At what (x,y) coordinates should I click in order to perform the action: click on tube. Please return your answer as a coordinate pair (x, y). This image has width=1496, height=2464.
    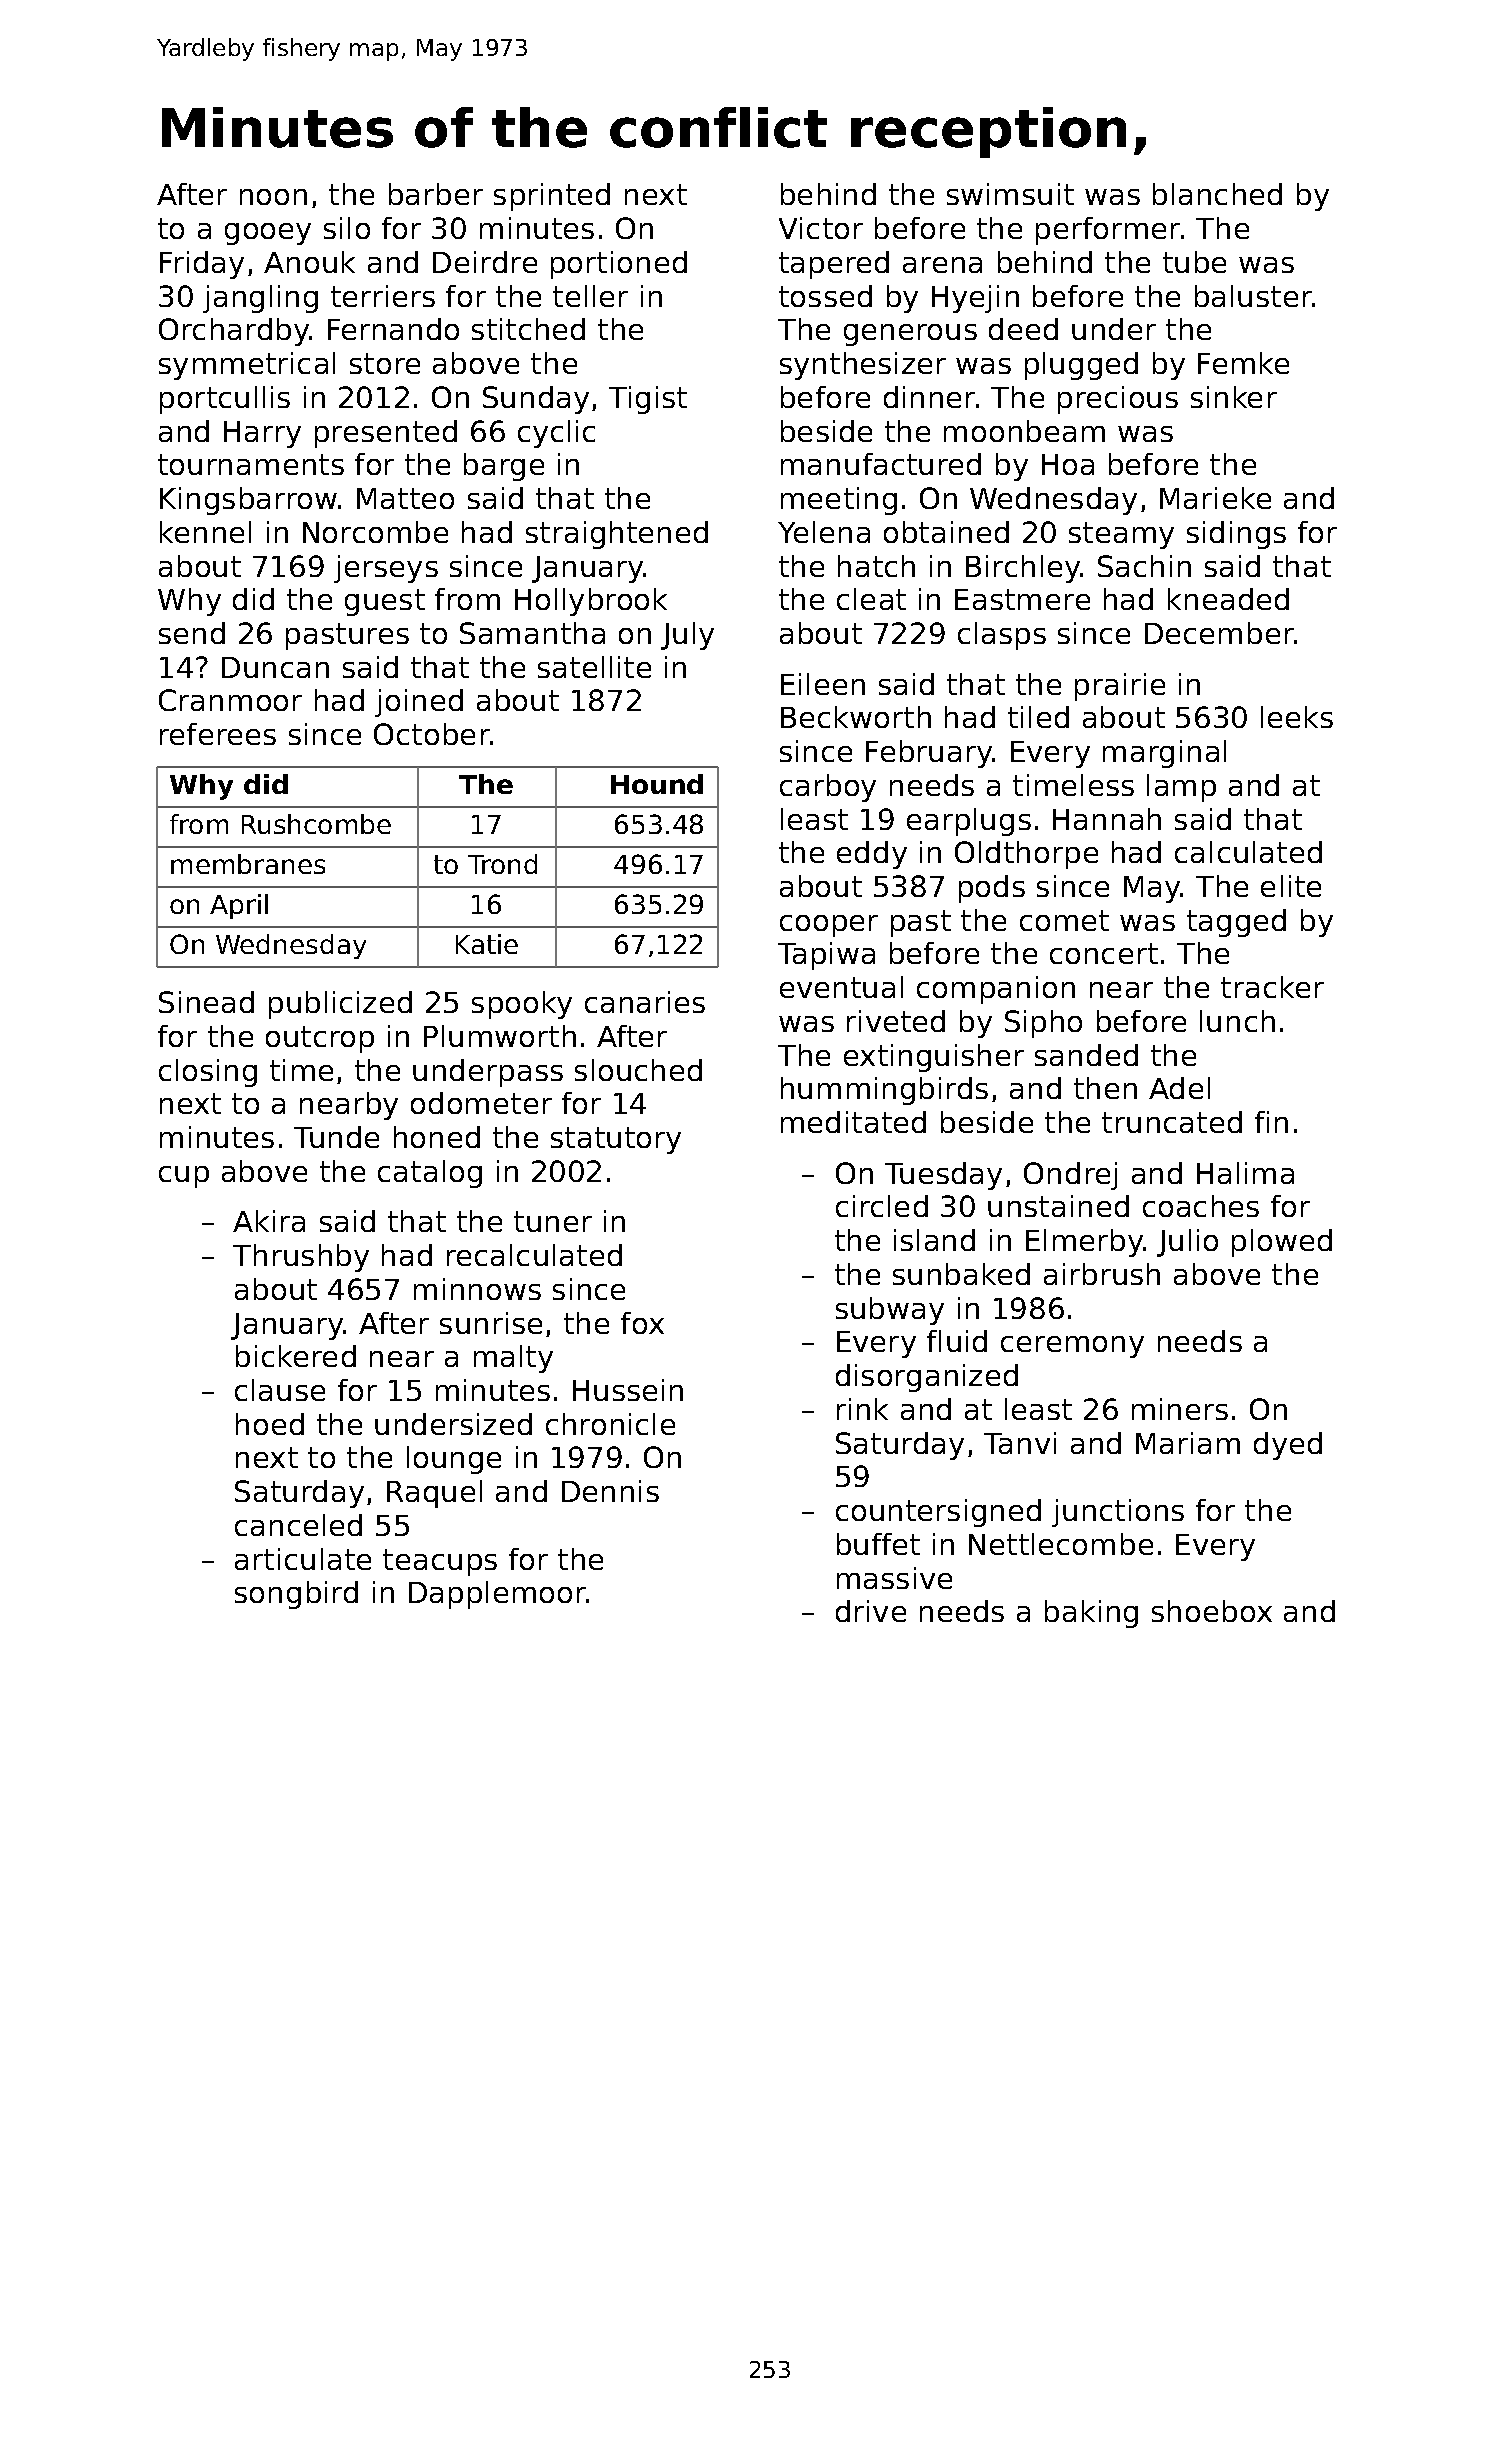
    Looking at the image, I should click on (1194, 262).
